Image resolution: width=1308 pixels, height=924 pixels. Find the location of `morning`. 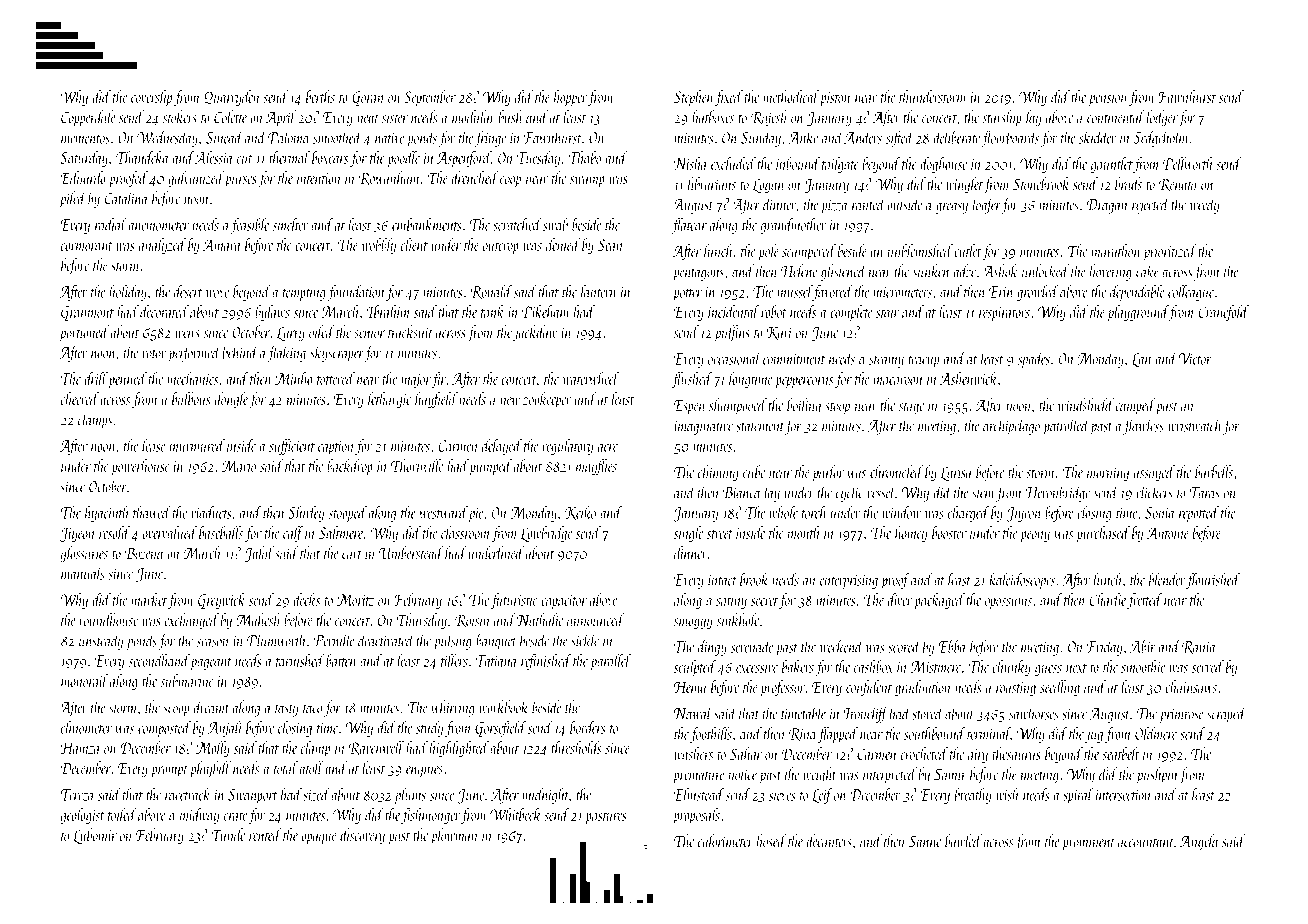

morning is located at coordinates (1108, 474).
